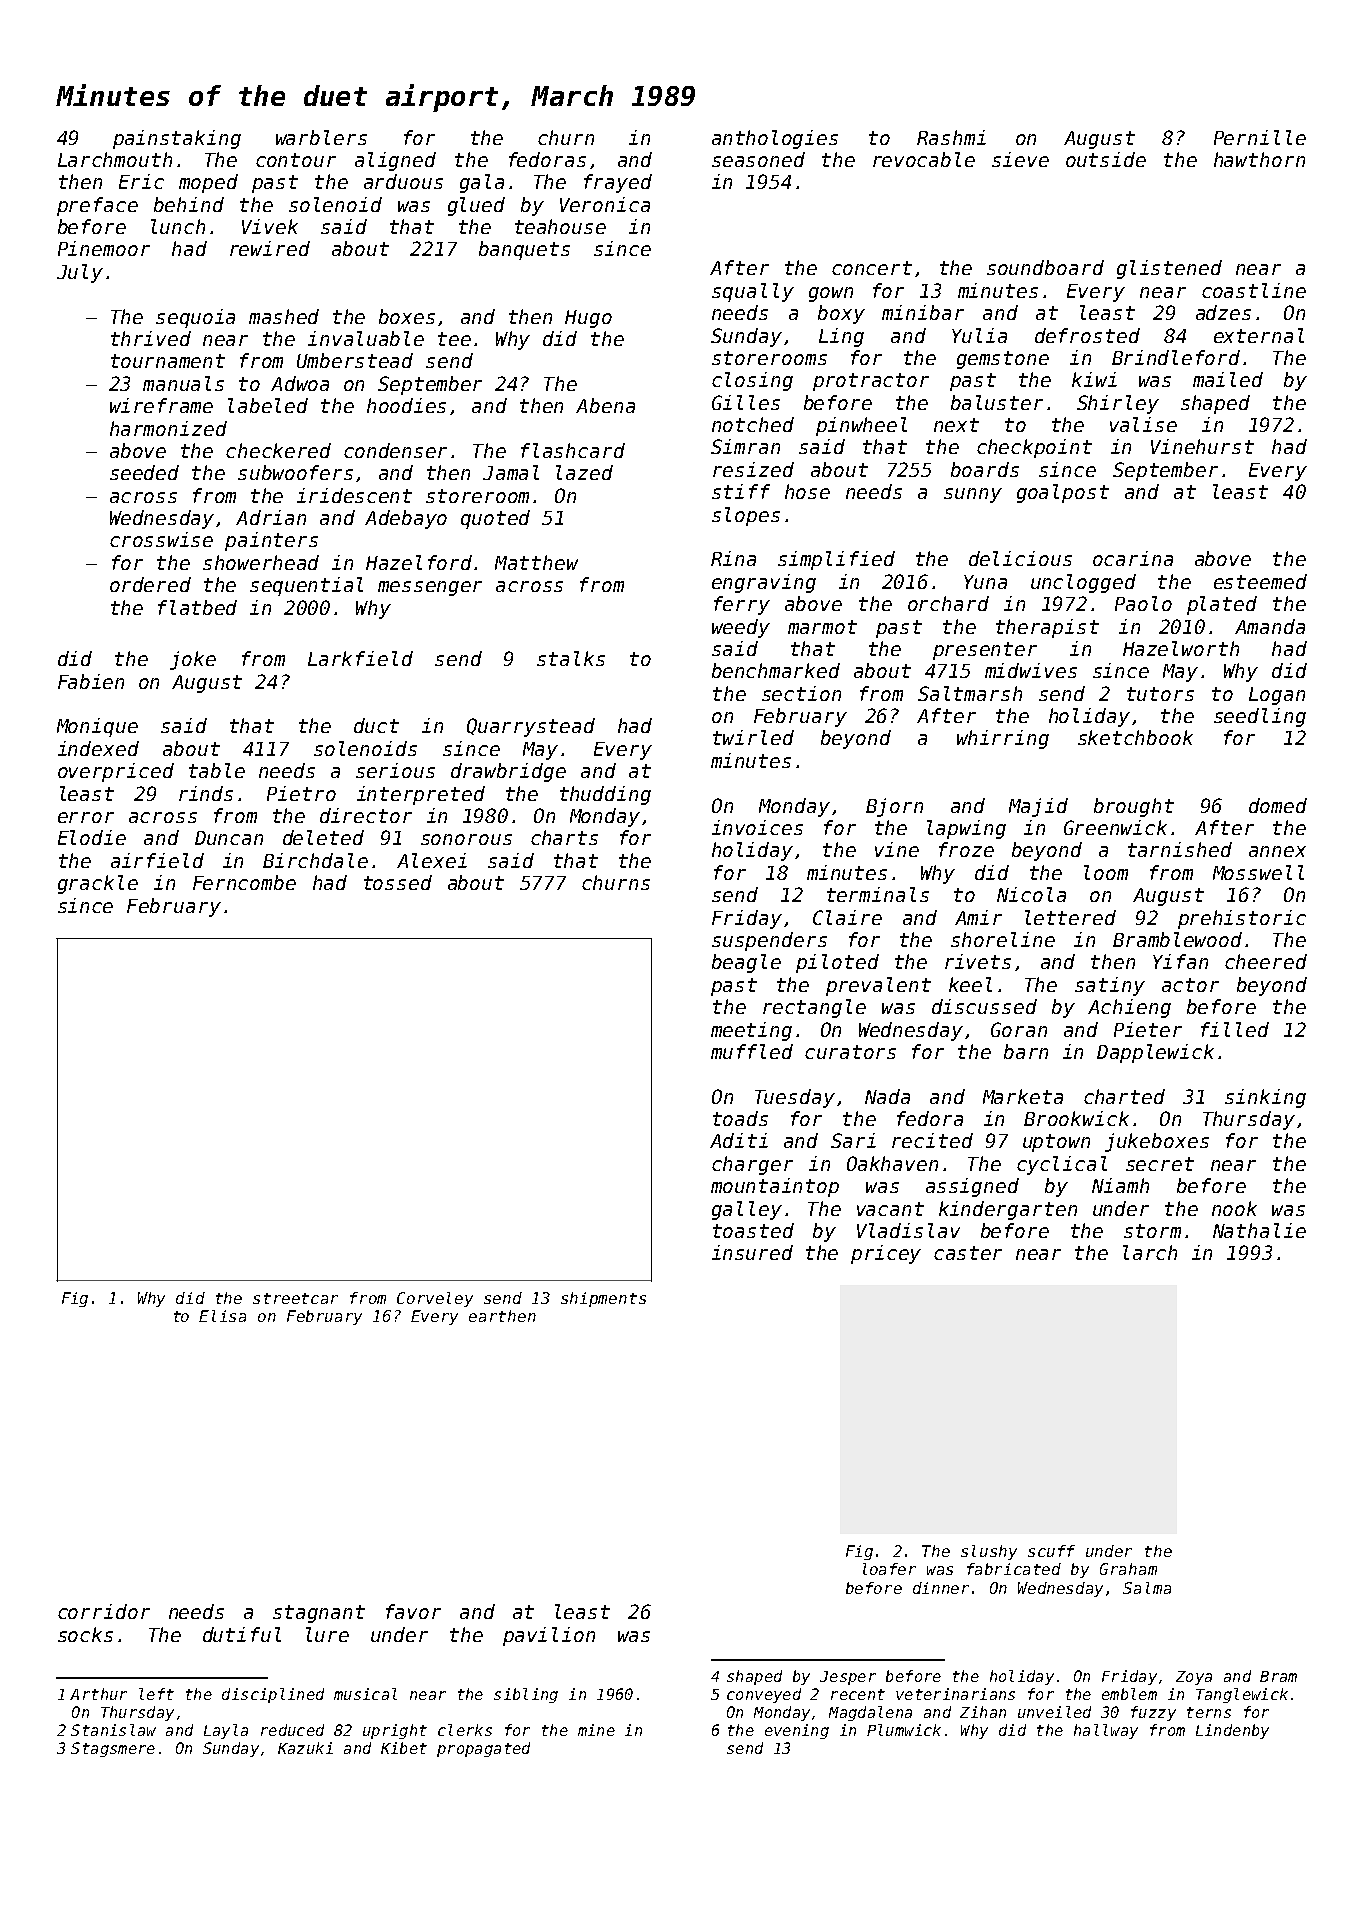 This screenshot has width=1363, height=1928. Describe the element at coordinates (1234, 1208) in the screenshot. I see `nook` at that location.
